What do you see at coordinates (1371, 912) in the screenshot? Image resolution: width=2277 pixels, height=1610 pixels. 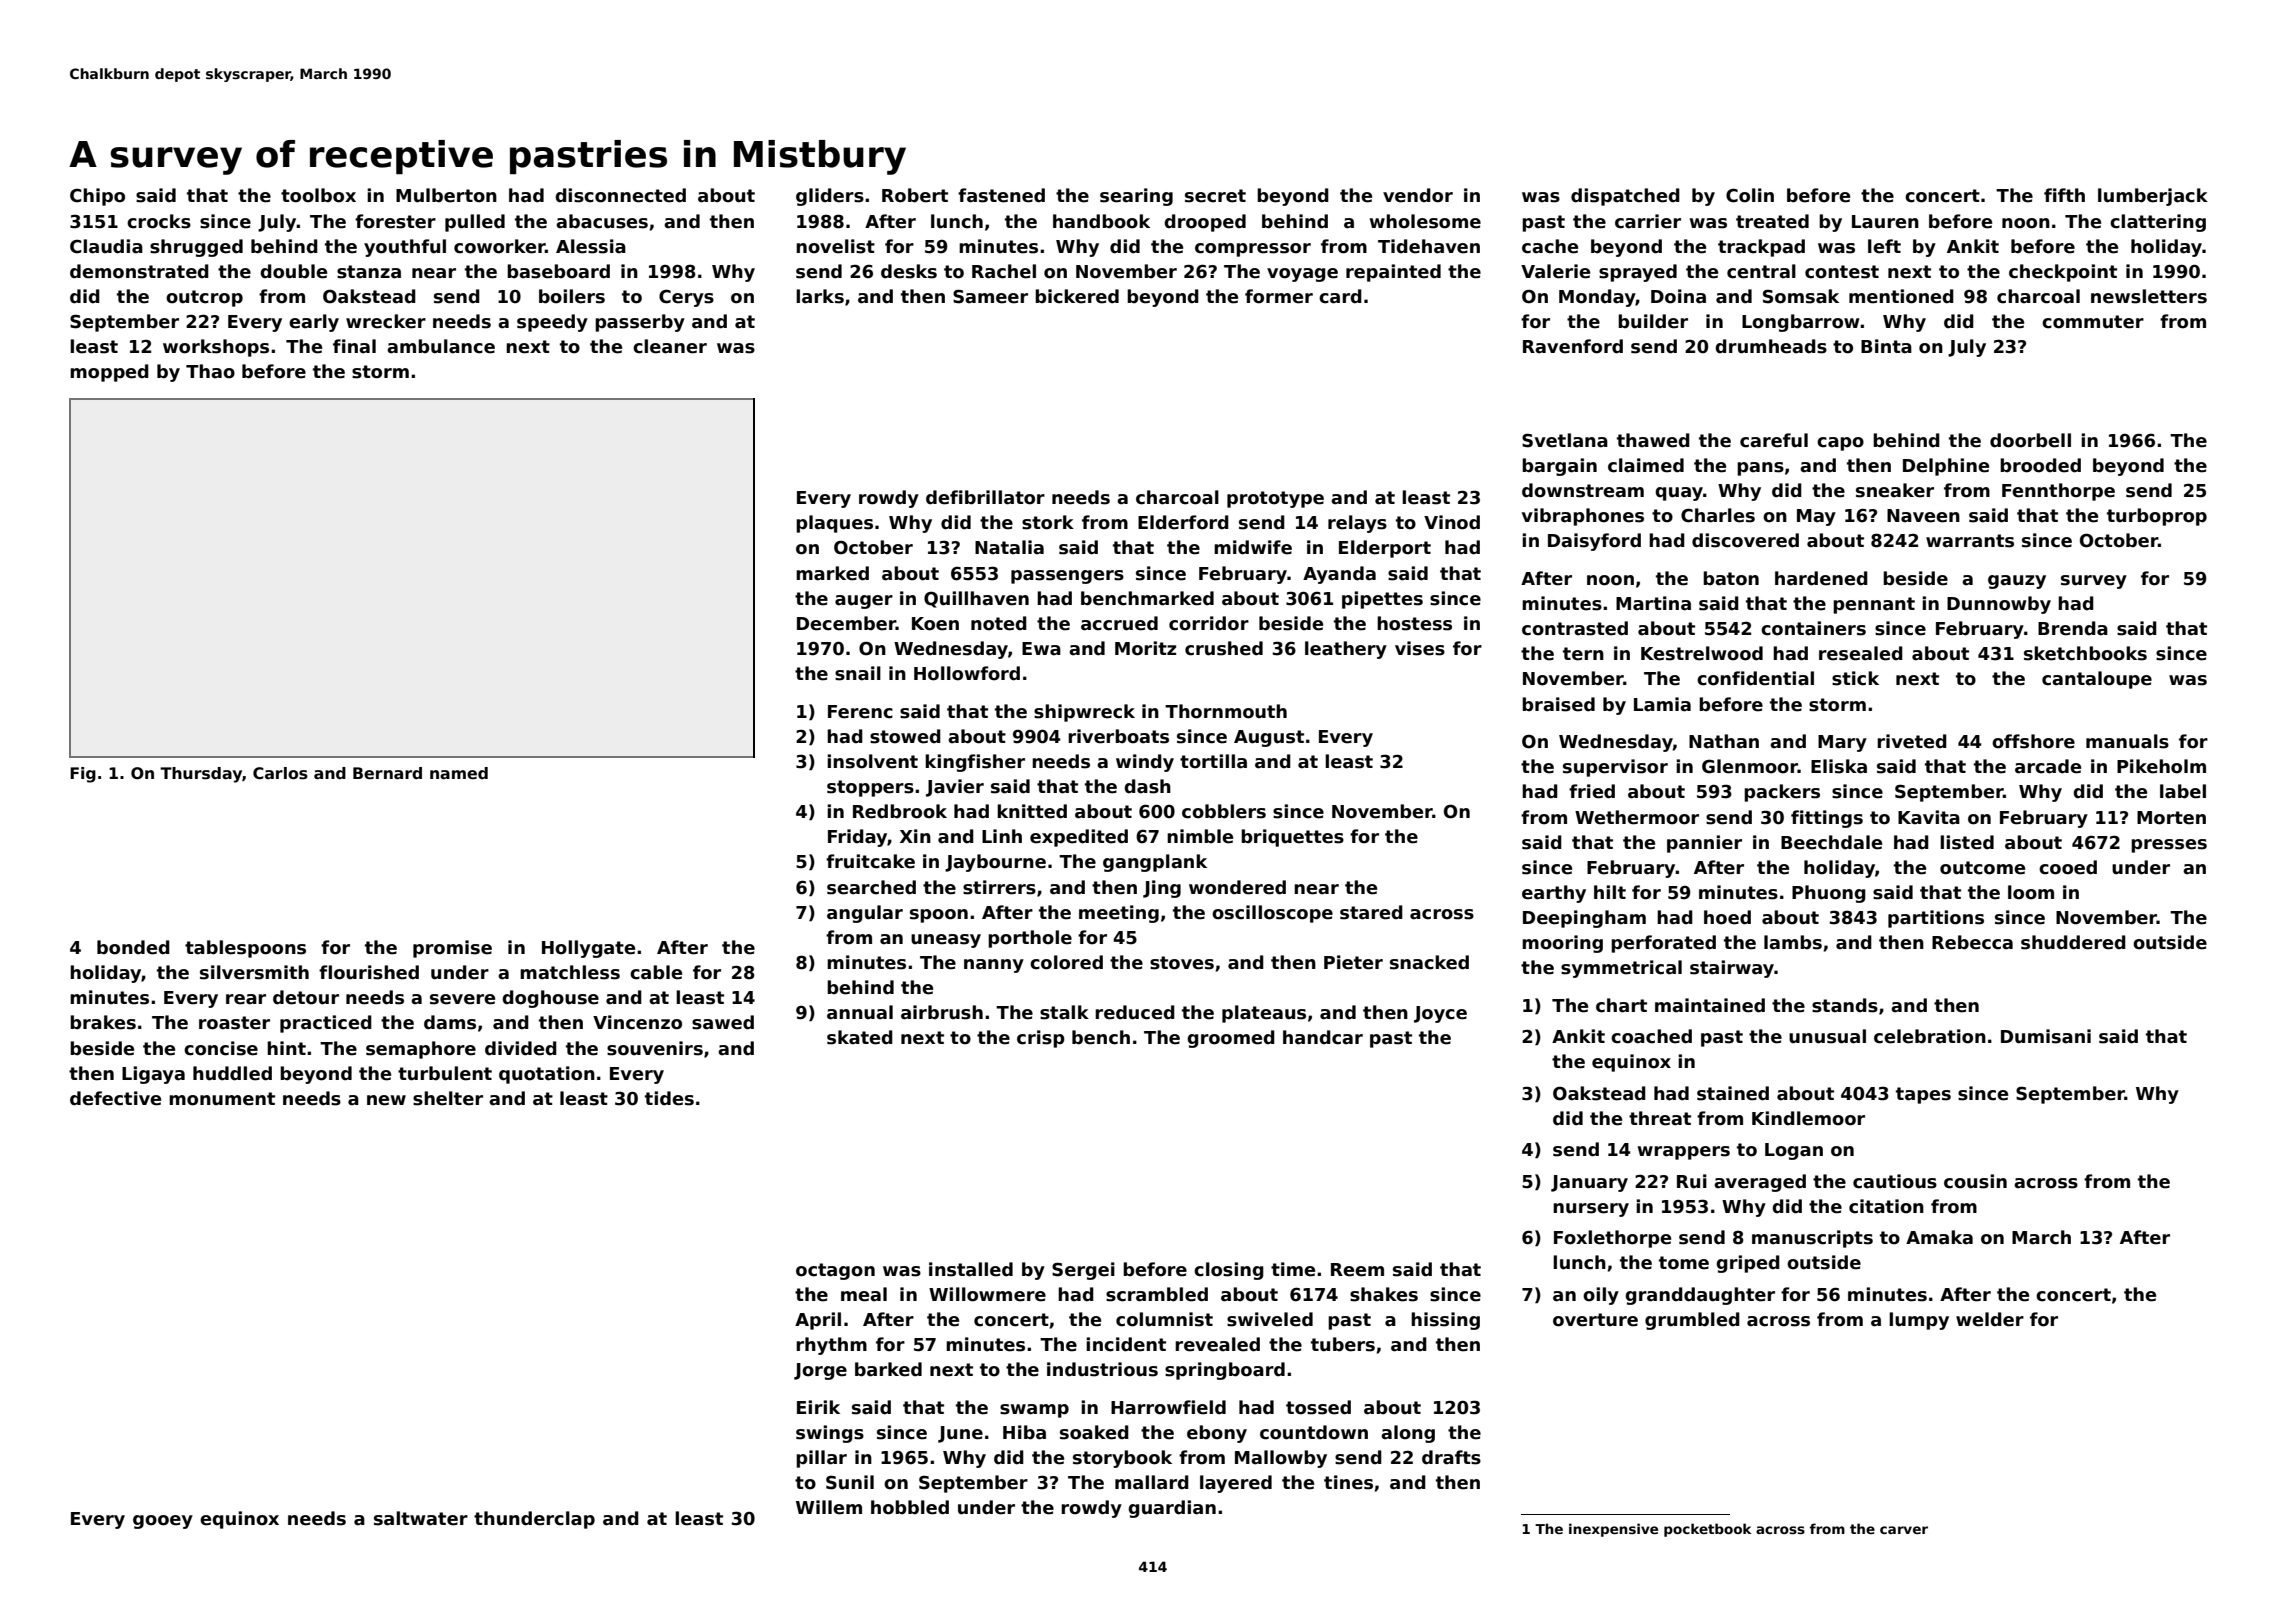 I see `stared` at bounding box center [1371, 912].
